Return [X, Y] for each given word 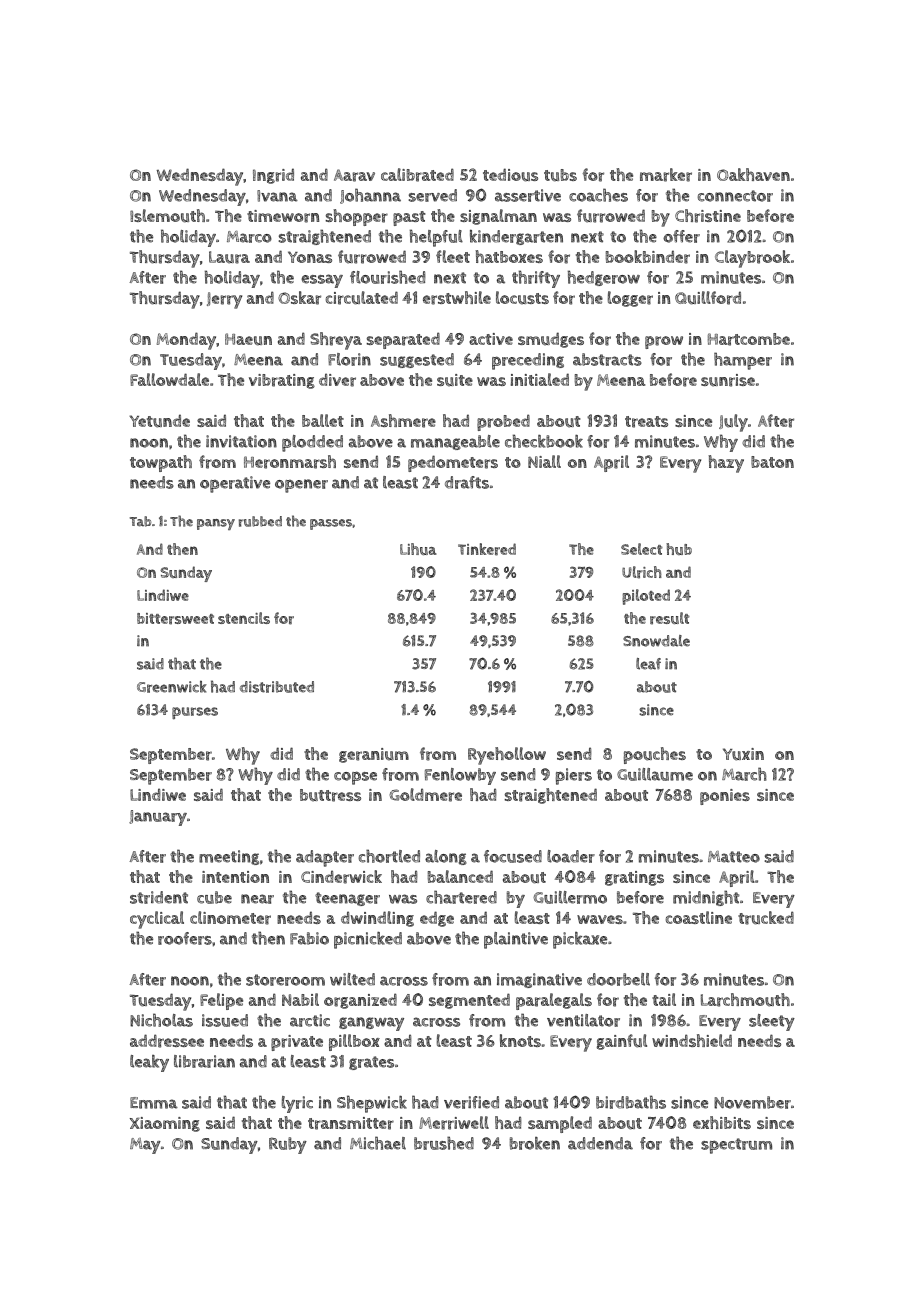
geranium [374, 755]
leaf [648, 664]
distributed [277, 687]
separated [403, 340]
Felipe [221, 1001]
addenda [600, 1143]
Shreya [336, 341]
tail [664, 999]
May [145, 1146]
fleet [453, 256]
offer [681, 236]
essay [322, 281]
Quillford [708, 298]
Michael [378, 1143]
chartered [461, 897]
